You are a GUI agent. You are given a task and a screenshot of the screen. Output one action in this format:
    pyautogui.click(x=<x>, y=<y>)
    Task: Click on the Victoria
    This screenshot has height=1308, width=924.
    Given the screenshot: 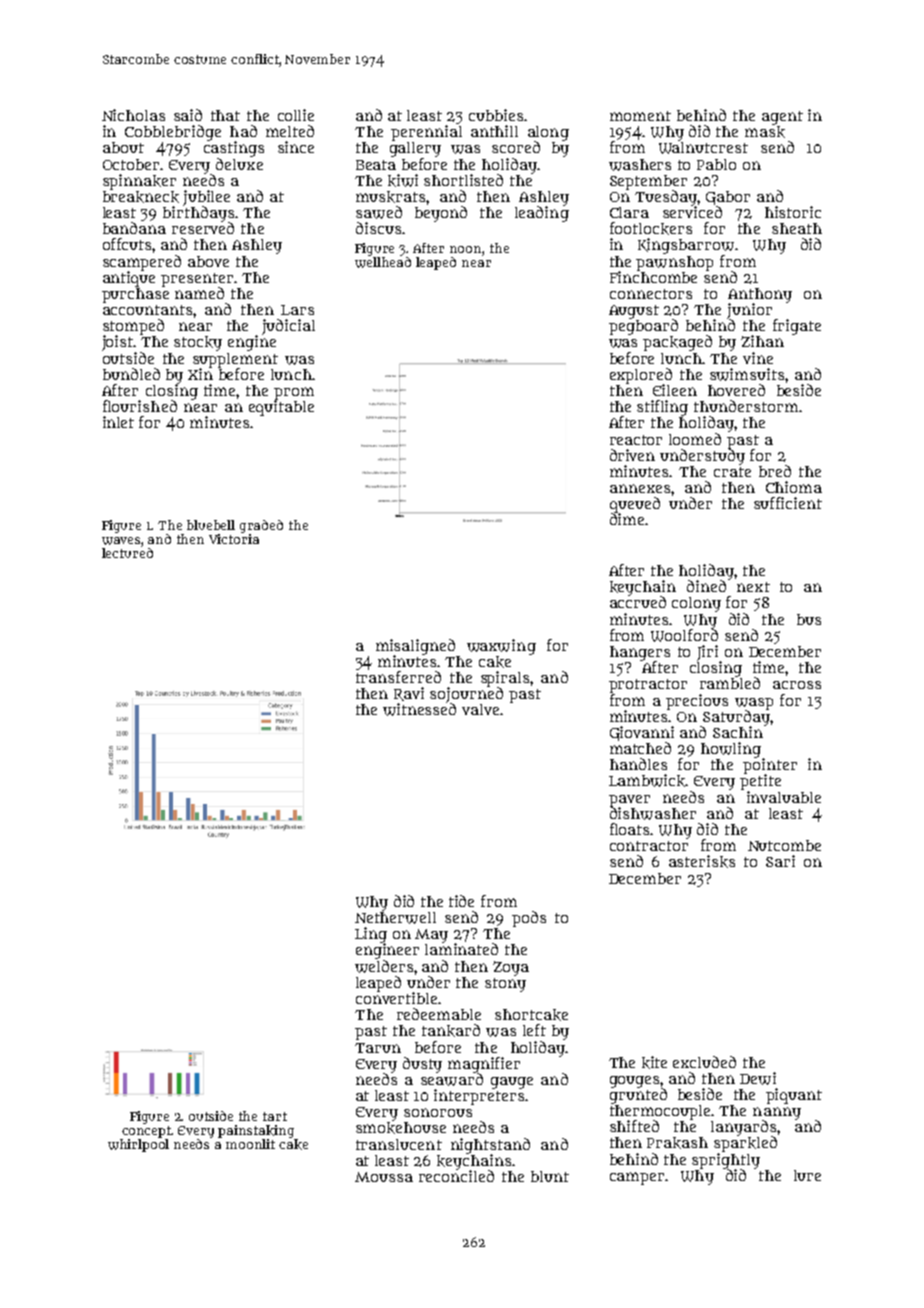 What is the action you would take?
    pyautogui.click(x=234, y=539)
